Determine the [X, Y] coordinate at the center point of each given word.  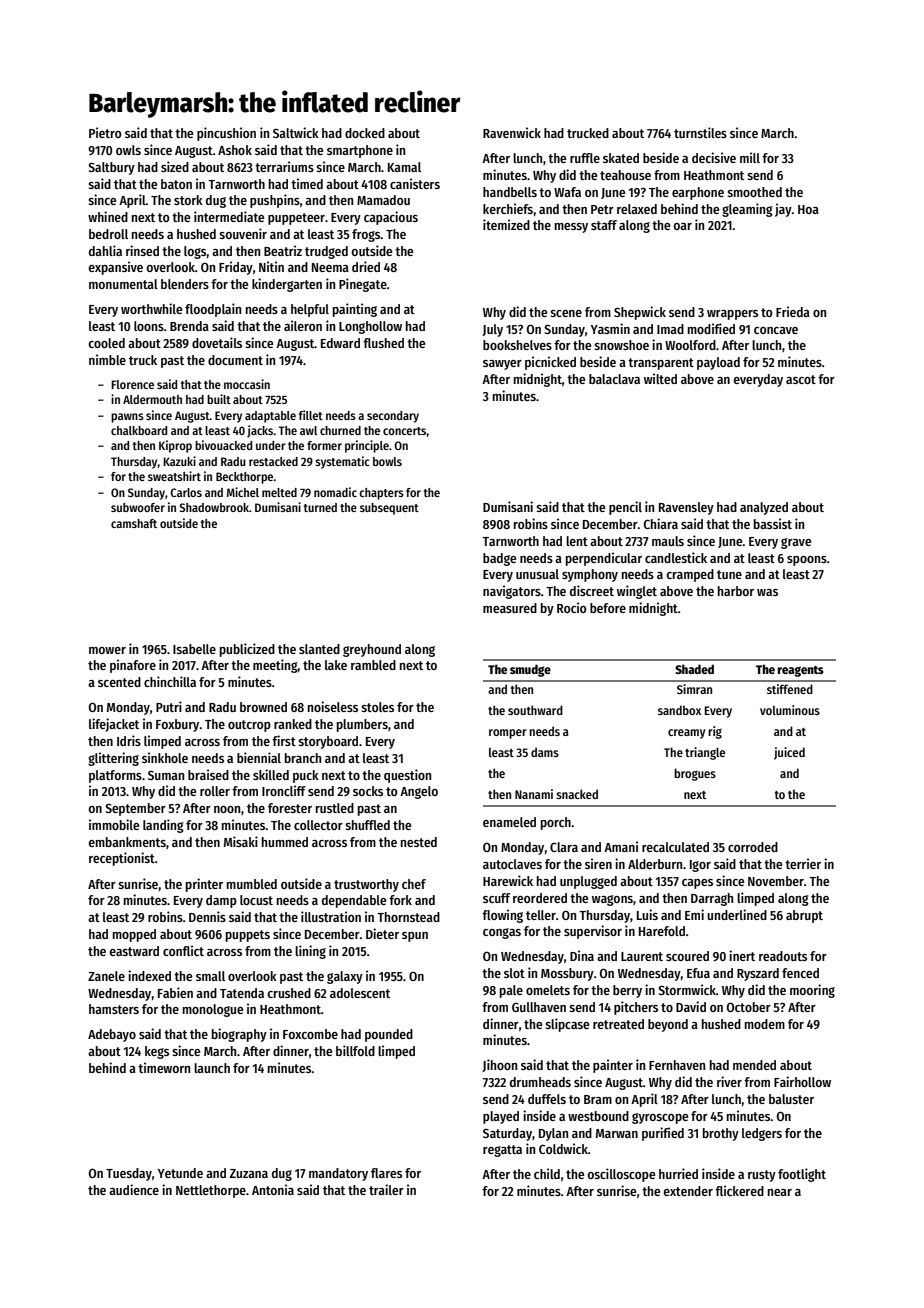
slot [514, 973]
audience [134, 1189]
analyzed [764, 508]
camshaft [134, 523]
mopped [134, 935]
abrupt [804, 916]
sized [175, 166]
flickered [739, 1190]
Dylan [553, 1134]
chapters [381, 494]
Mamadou [383, 200]
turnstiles [700, 132]
